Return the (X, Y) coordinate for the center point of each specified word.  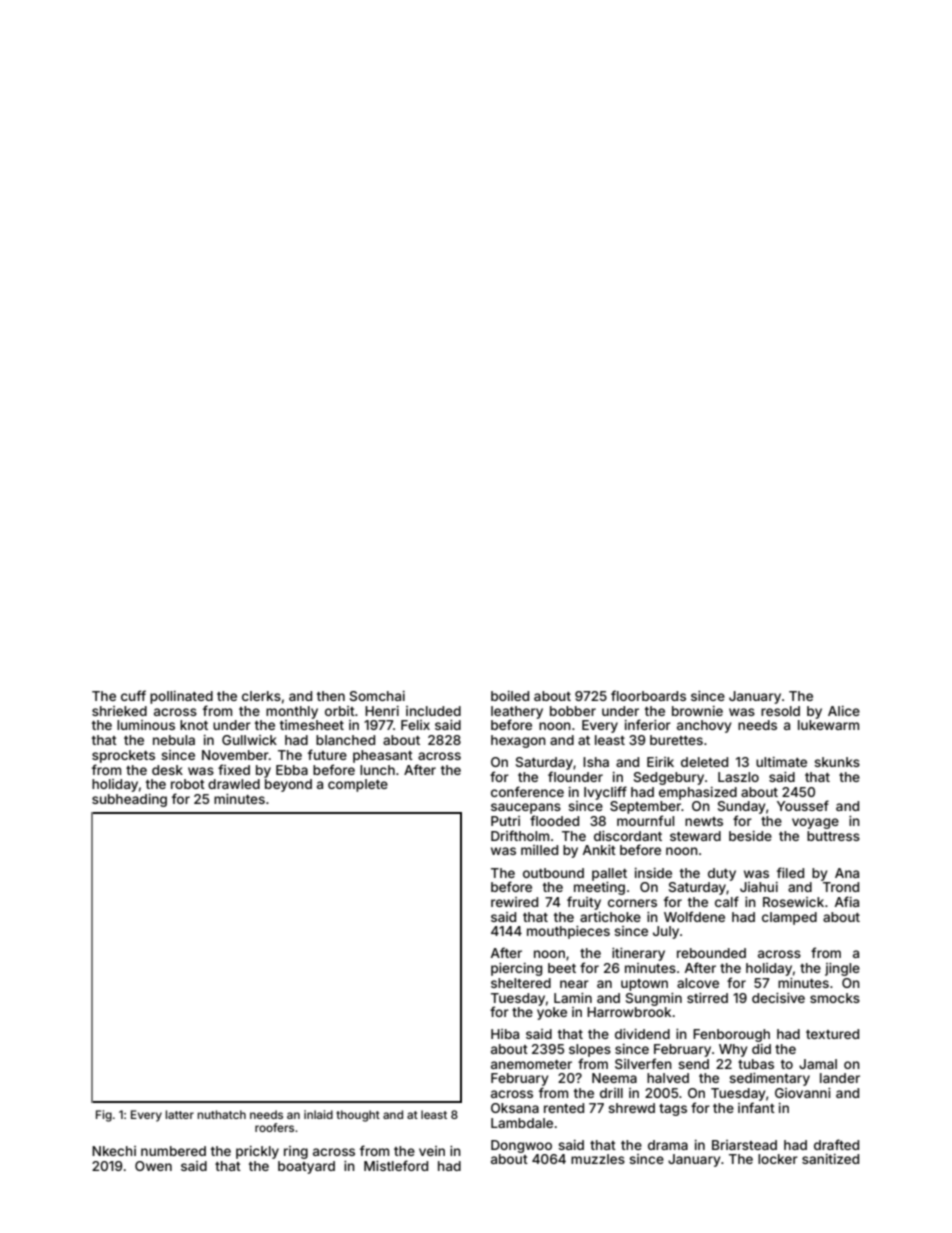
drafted (836, 1144)
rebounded (711, 953)
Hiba (505, 1034)
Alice (844, 711)
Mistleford (396, 1165)
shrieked (119, 711)
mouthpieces (568, 932)
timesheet (312, 725)
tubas (756, 1064)
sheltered (521, 983)
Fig (104, 1116)
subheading (129, 800)
